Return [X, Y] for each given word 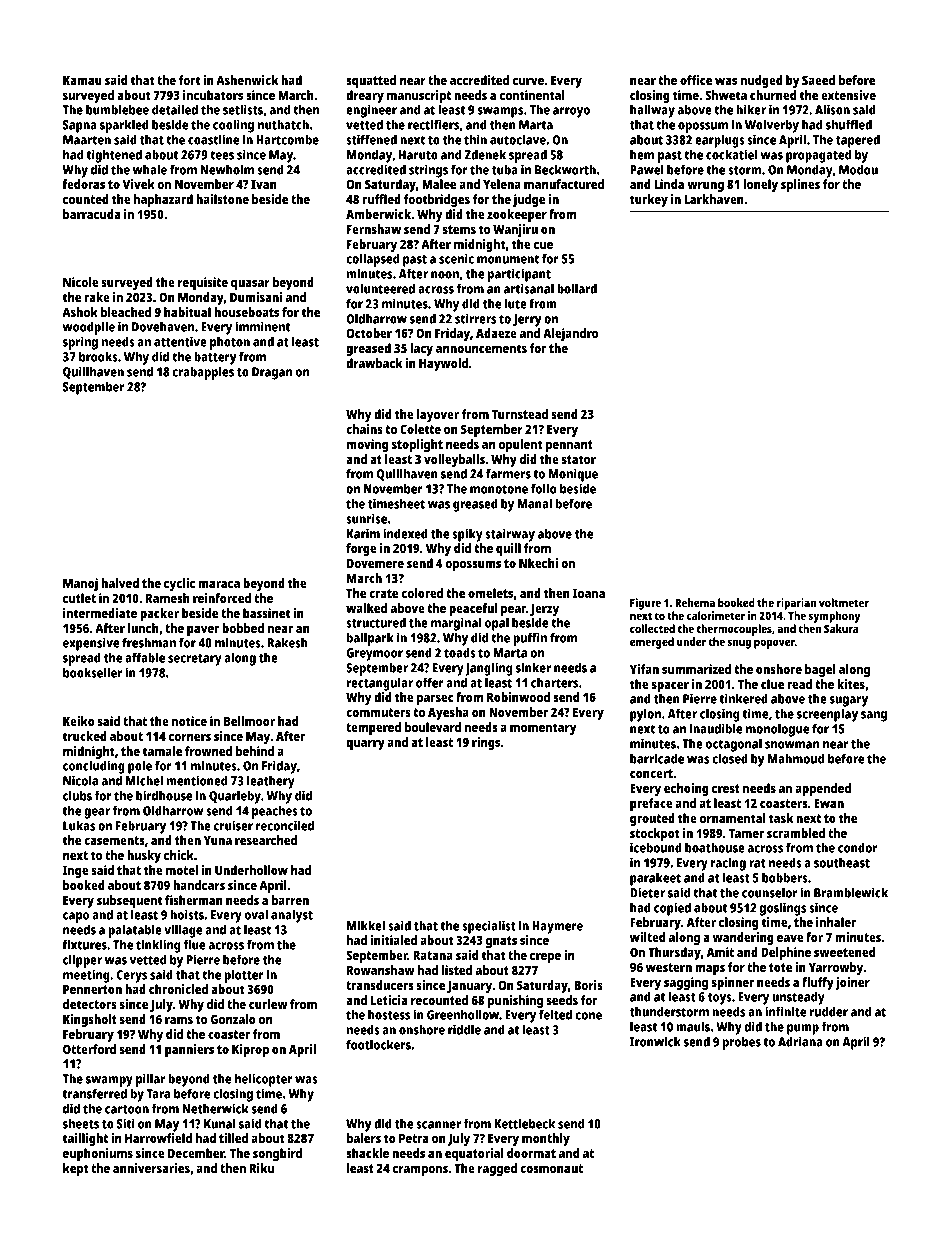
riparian [796, 604]
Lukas [79, 825]
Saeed [818, 80]
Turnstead [520, 414]
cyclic [179, 584]
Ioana [589, 593]
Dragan [272, 373]
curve [528, 81]
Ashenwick [247, 80]
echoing [686, 789]
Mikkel [366, 925]
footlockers [378, 1044]
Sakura [841, 628]
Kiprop [250, 1050]
